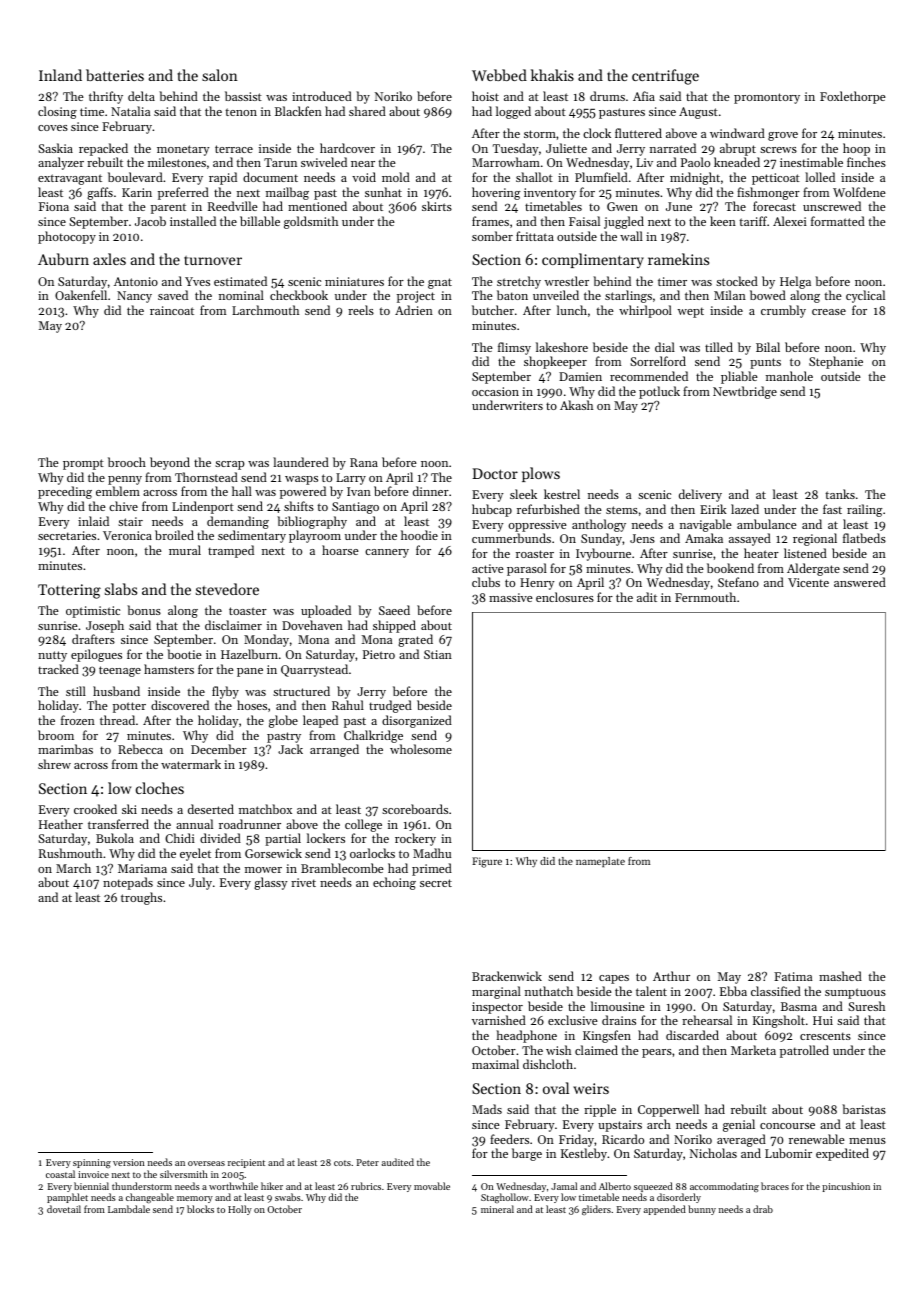 Image resolution: width=924 pixels, height=1308 pixels. What do you see at coordinates (92, 1163) in the screenshot?
I see `spinning` at bounding box center [92, 1163].
